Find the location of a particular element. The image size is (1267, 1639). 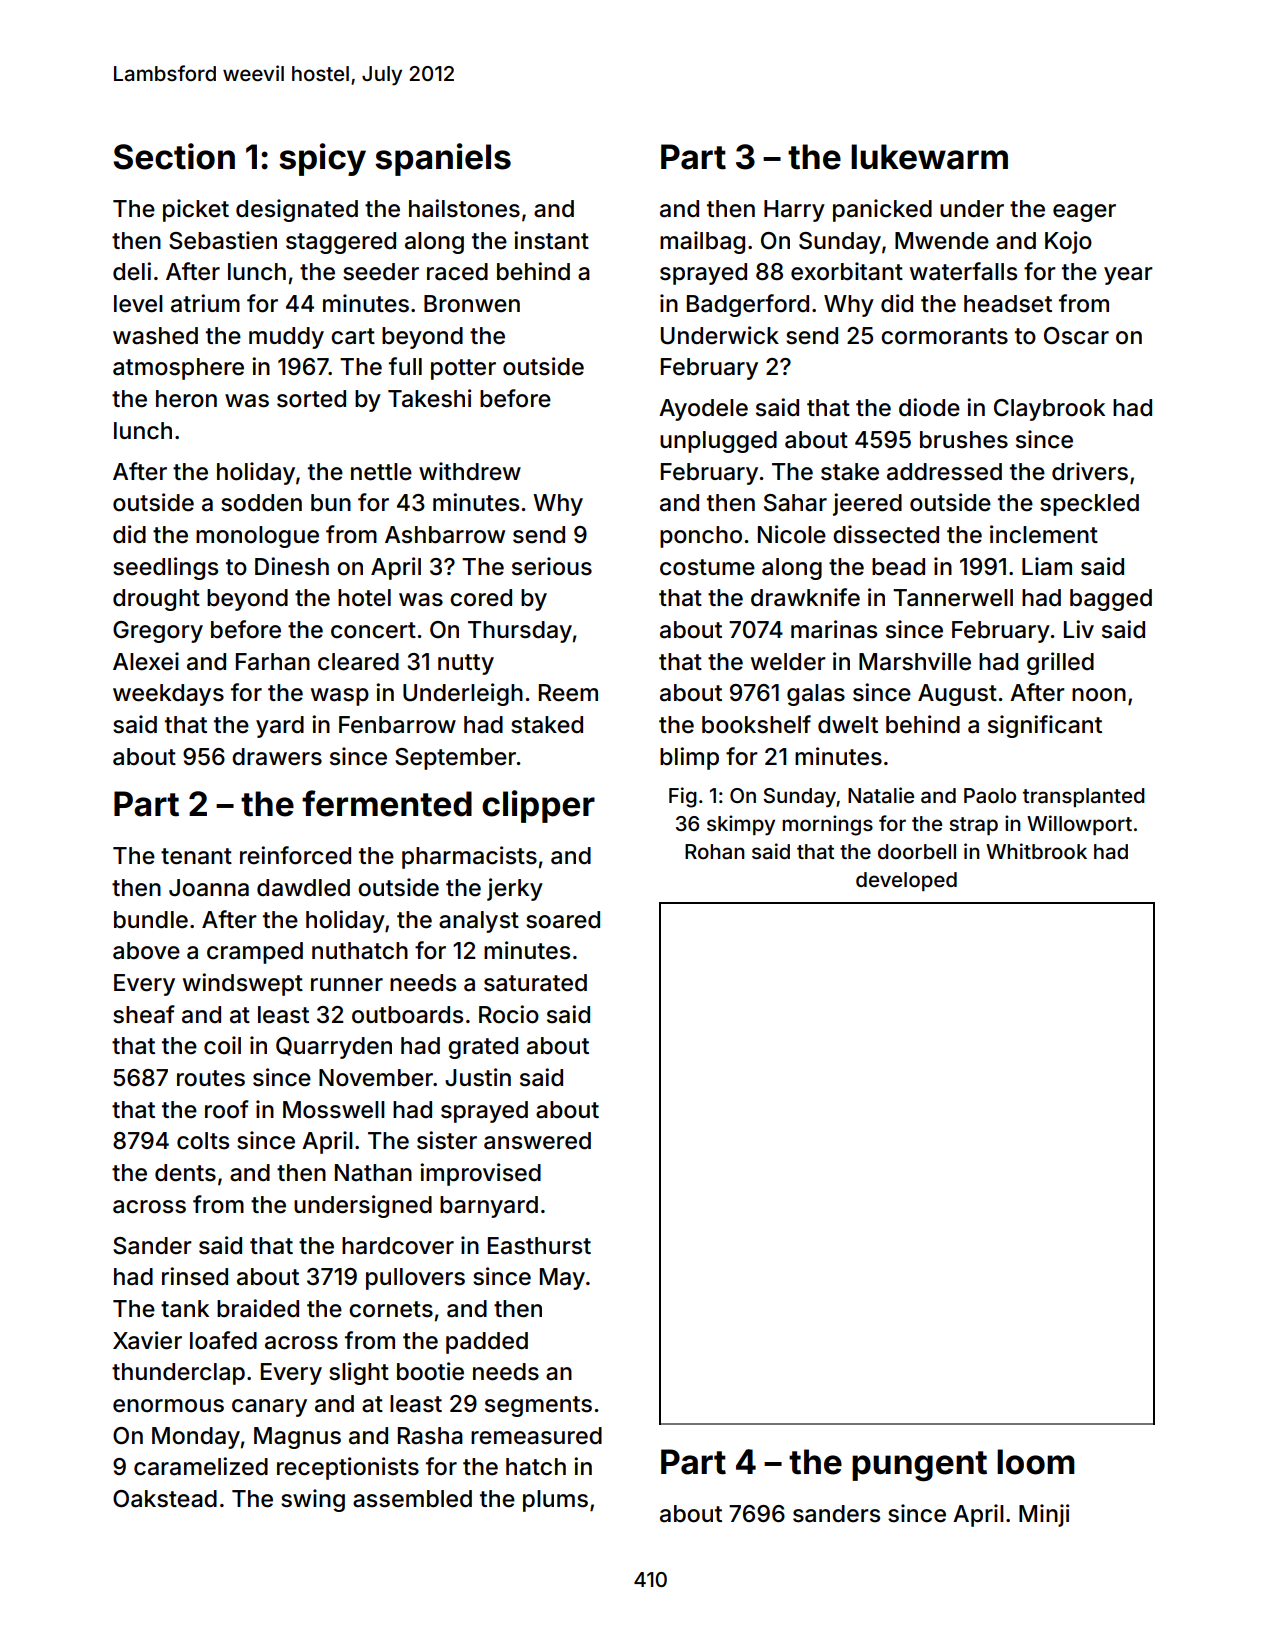

Harry is located at coordinates (794, 211).
